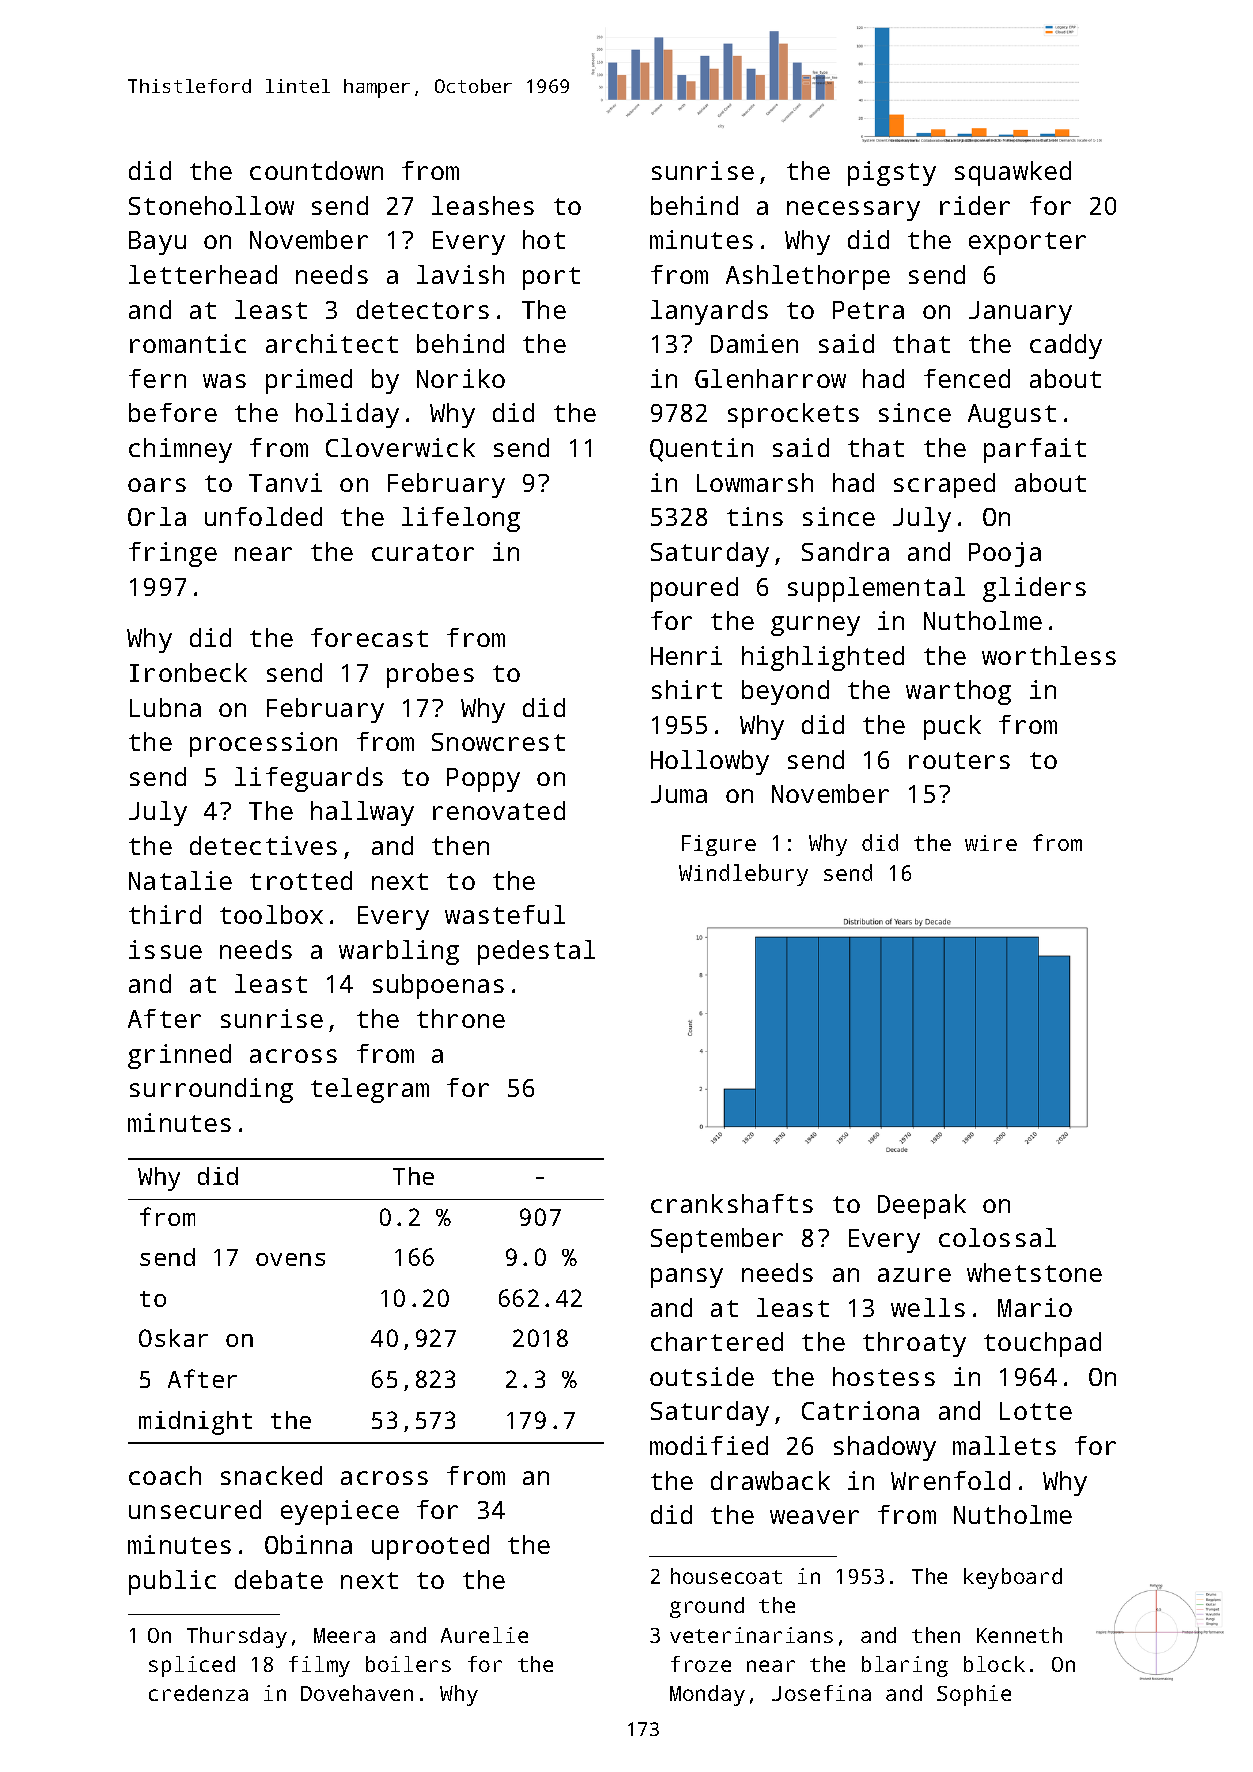 This screenshot has width=1253, height=1772. Describe the element at coordinates (1034, 1272) in the screenshot. I see `whetstone` at that location.
